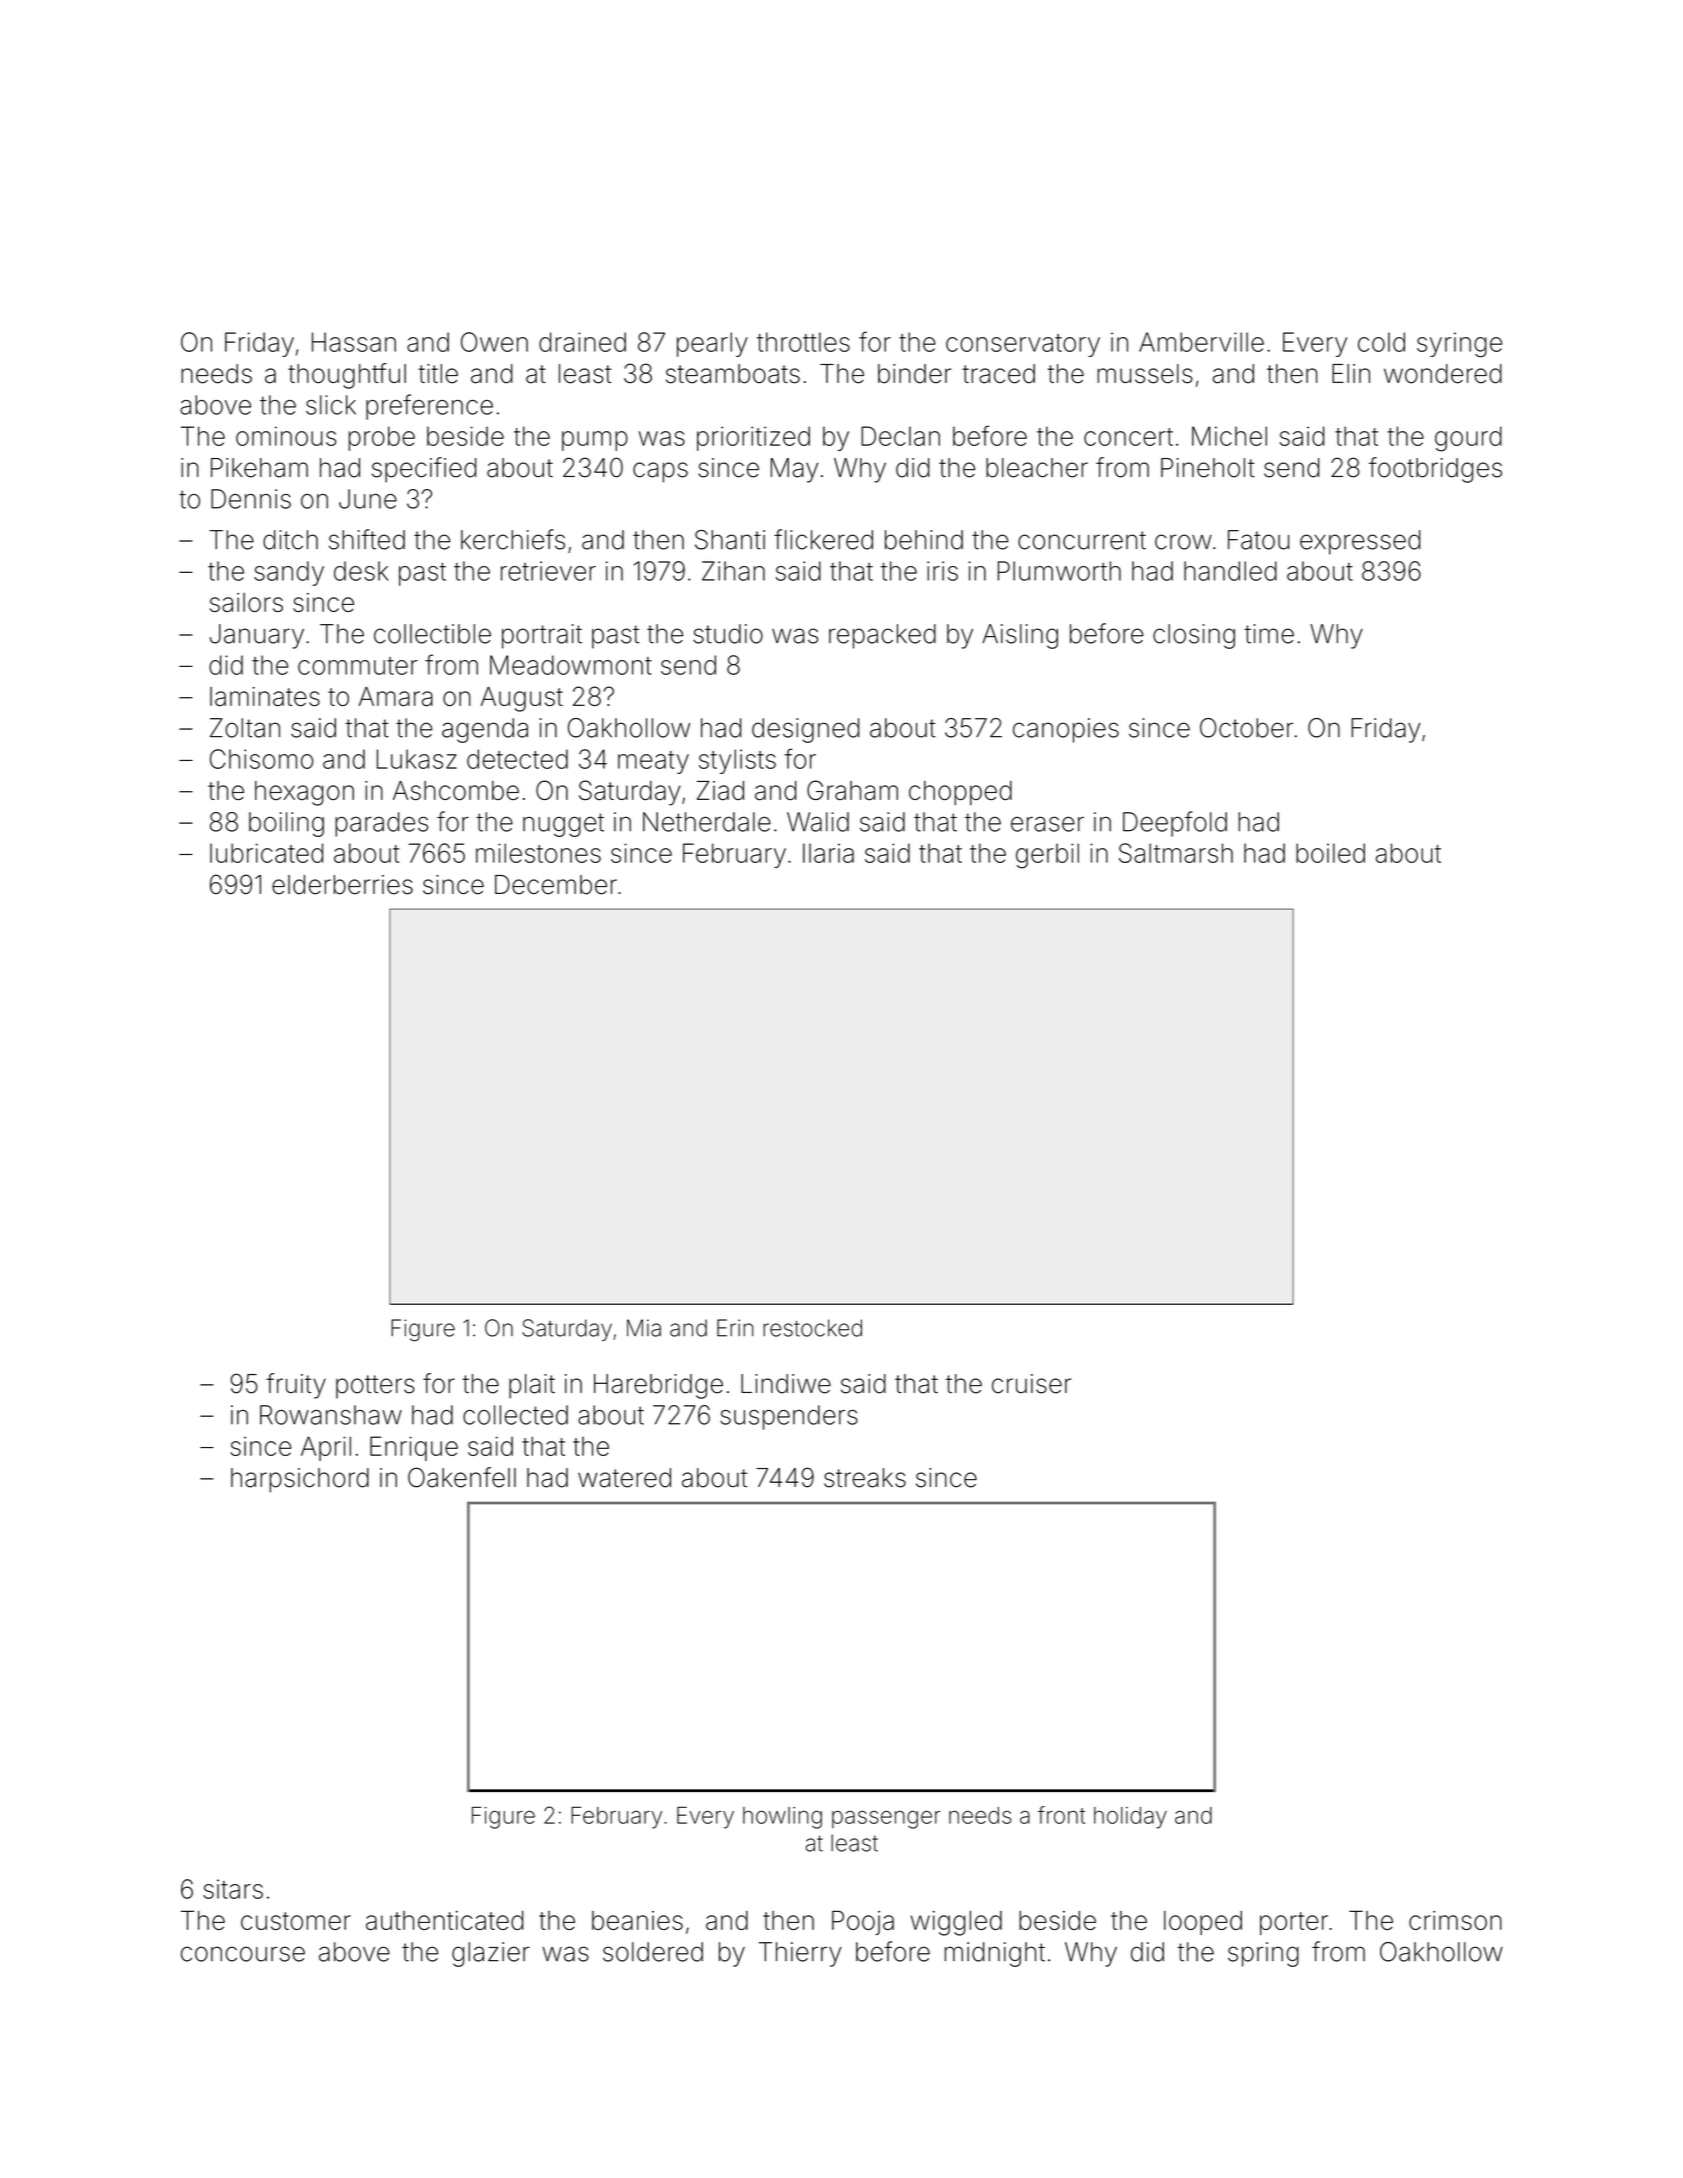 The height and width of the document is (2178, 1683). Describe the element at coordinates (1031, 1384) in the document. I see `cruiser` at that location.
